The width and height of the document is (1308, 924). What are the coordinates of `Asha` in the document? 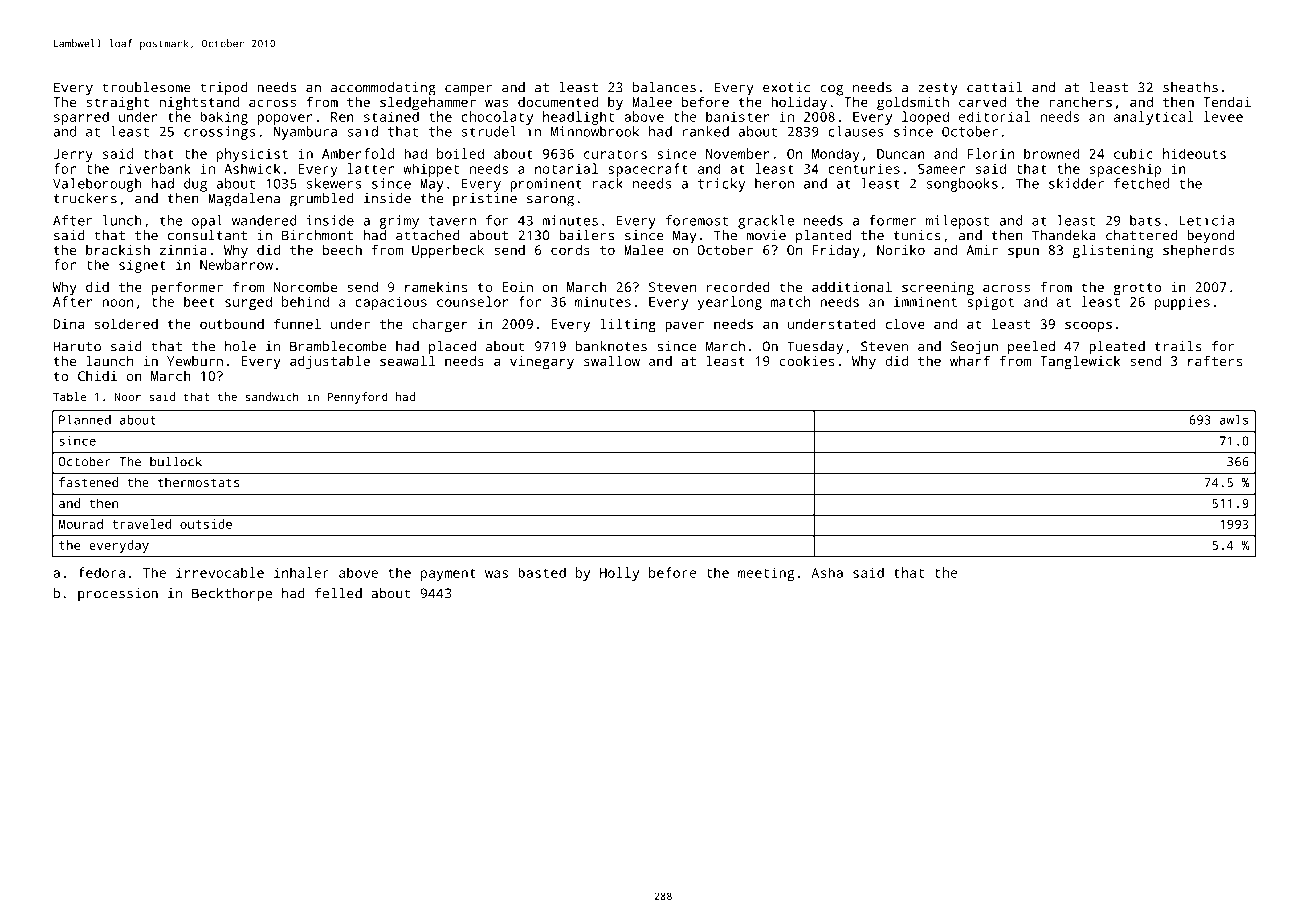 It's located at (827, 572).
